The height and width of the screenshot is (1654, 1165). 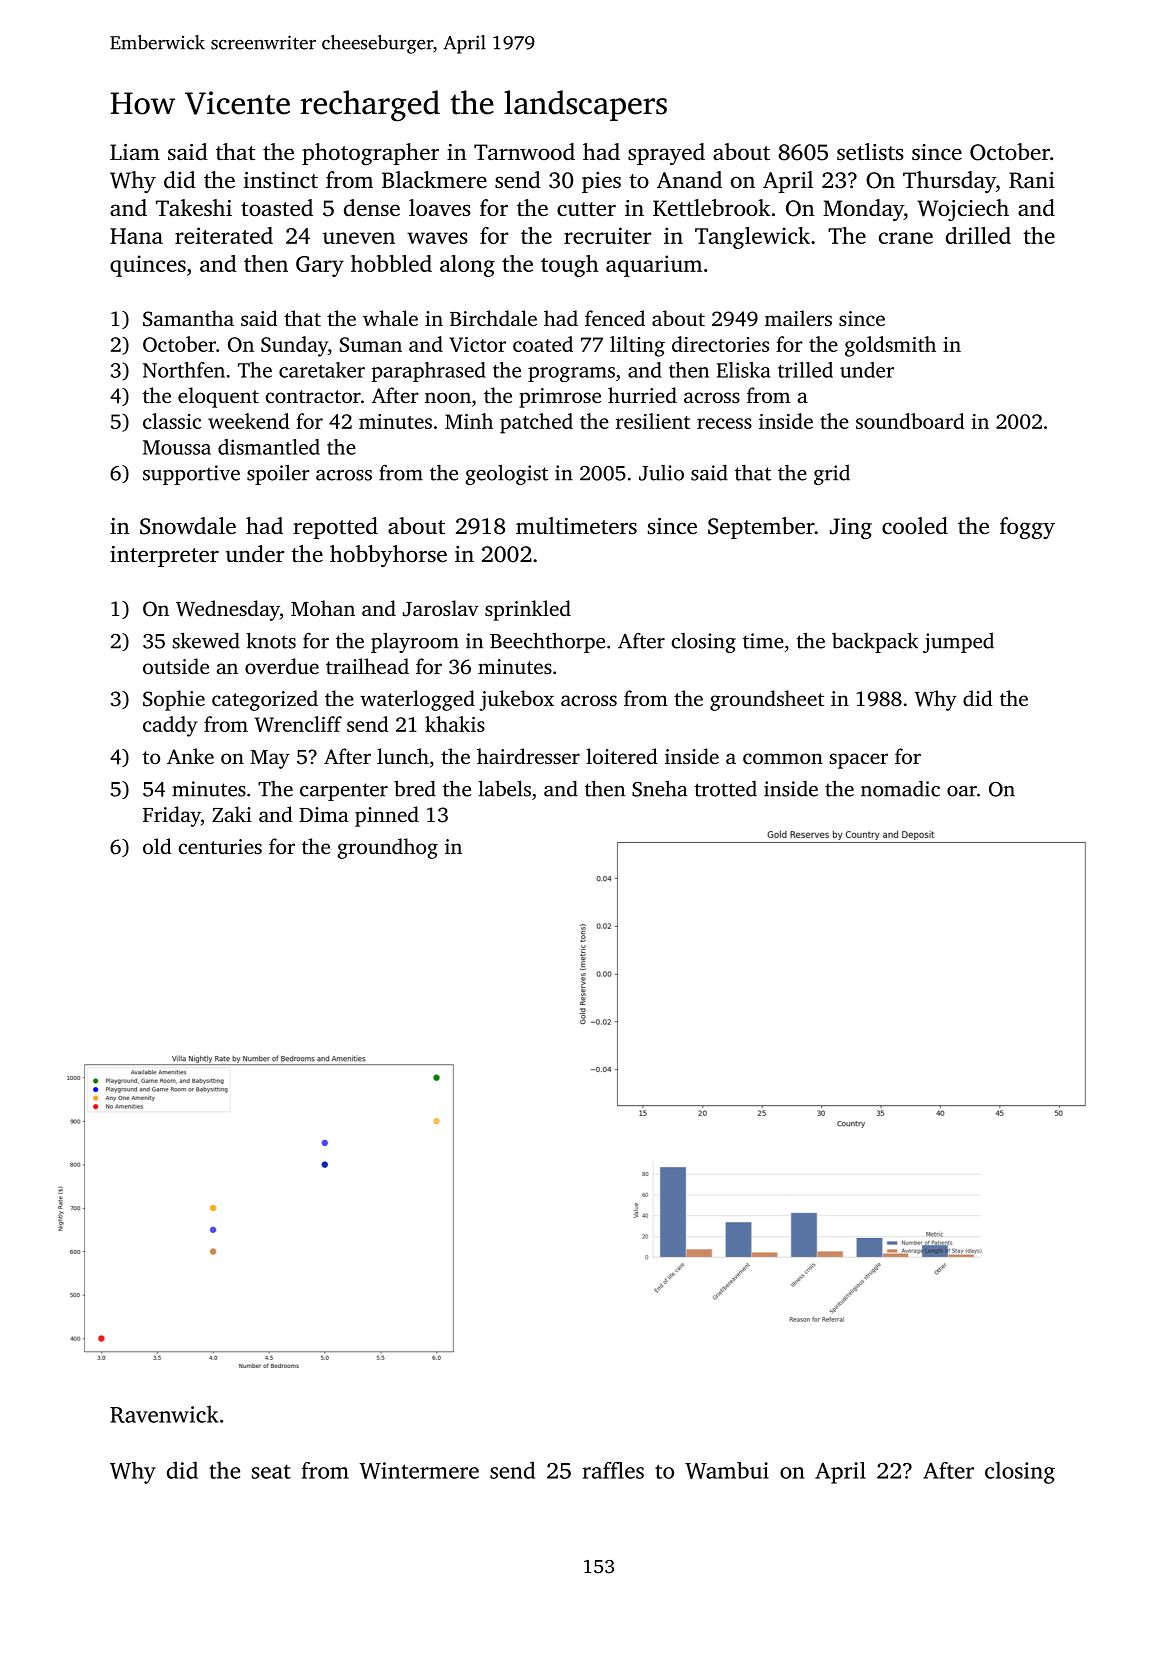 What do you see at coordinates (271, 640) in the screenshot?
I see `knots` at bounding box center [271, 640].
